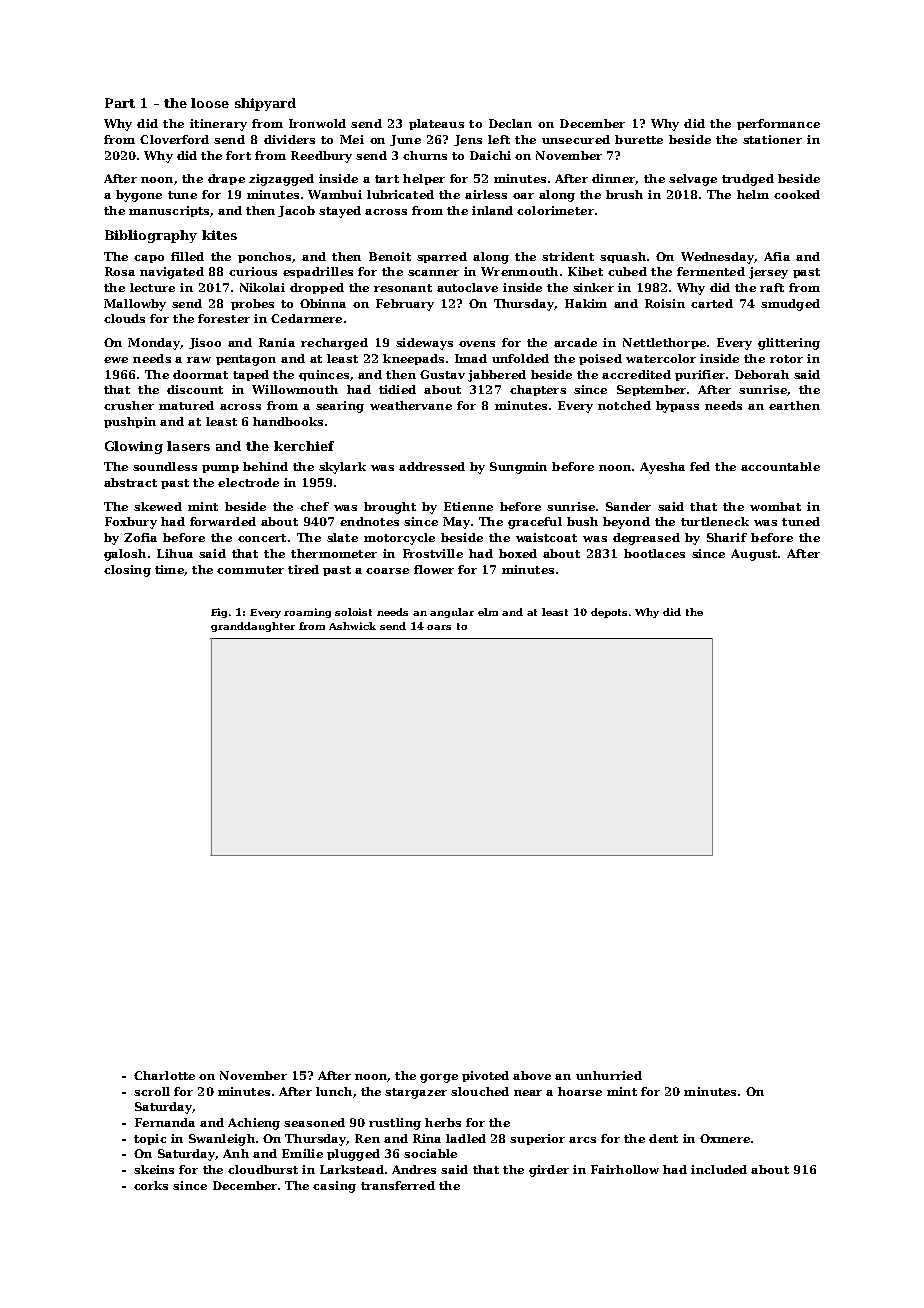 The image size is (924, 1308). What do you see at coordinates (485, 1076) in the document?
I see `pivoted` at bounding box center [485, 1076].
